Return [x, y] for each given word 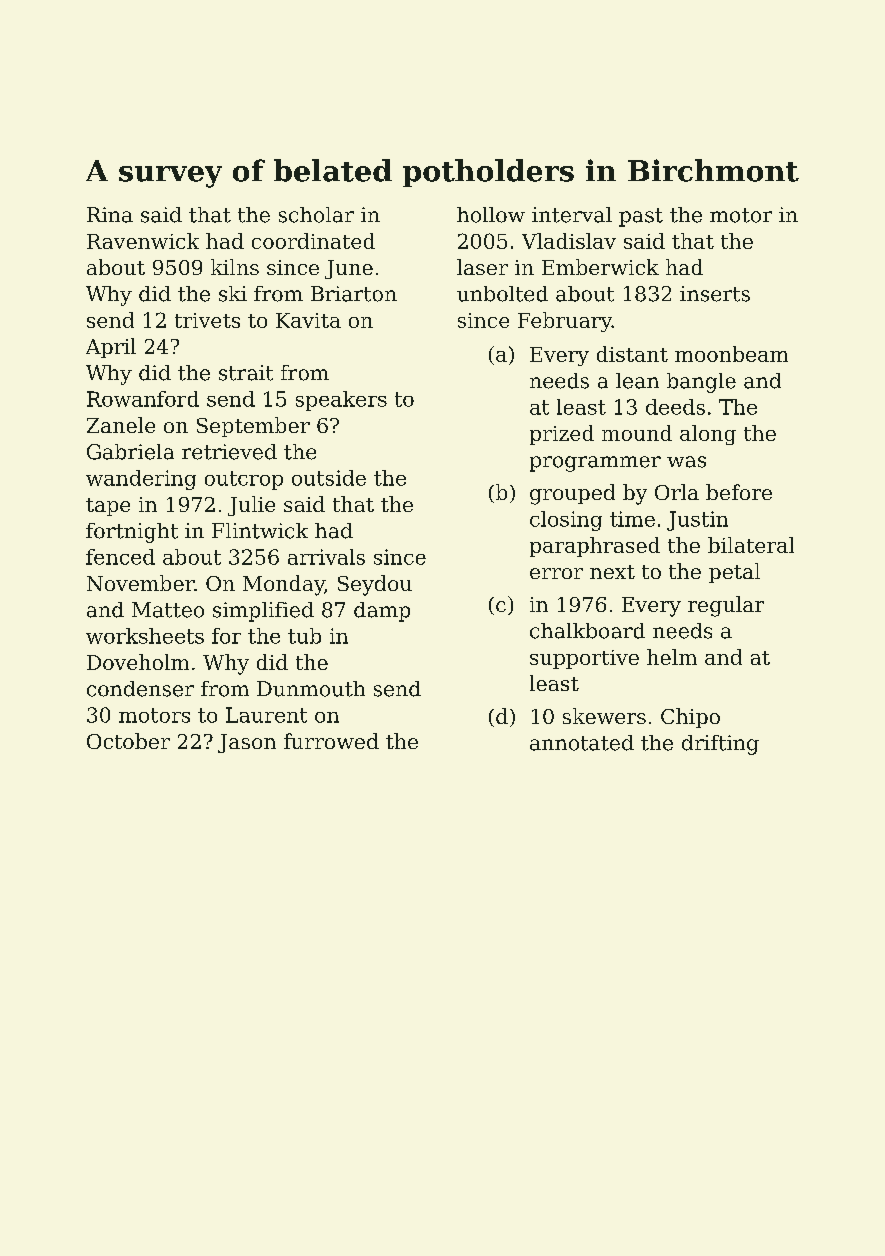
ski [233, 294]
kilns [235, 267]
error [556, 573]
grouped [572, 494]
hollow [491, 215]
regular [726, 606]
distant [632, 354]
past [641, 217]
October [128, 741]
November [140, 583]
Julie [251, 506]
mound [637, 433]
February [565, 322]
